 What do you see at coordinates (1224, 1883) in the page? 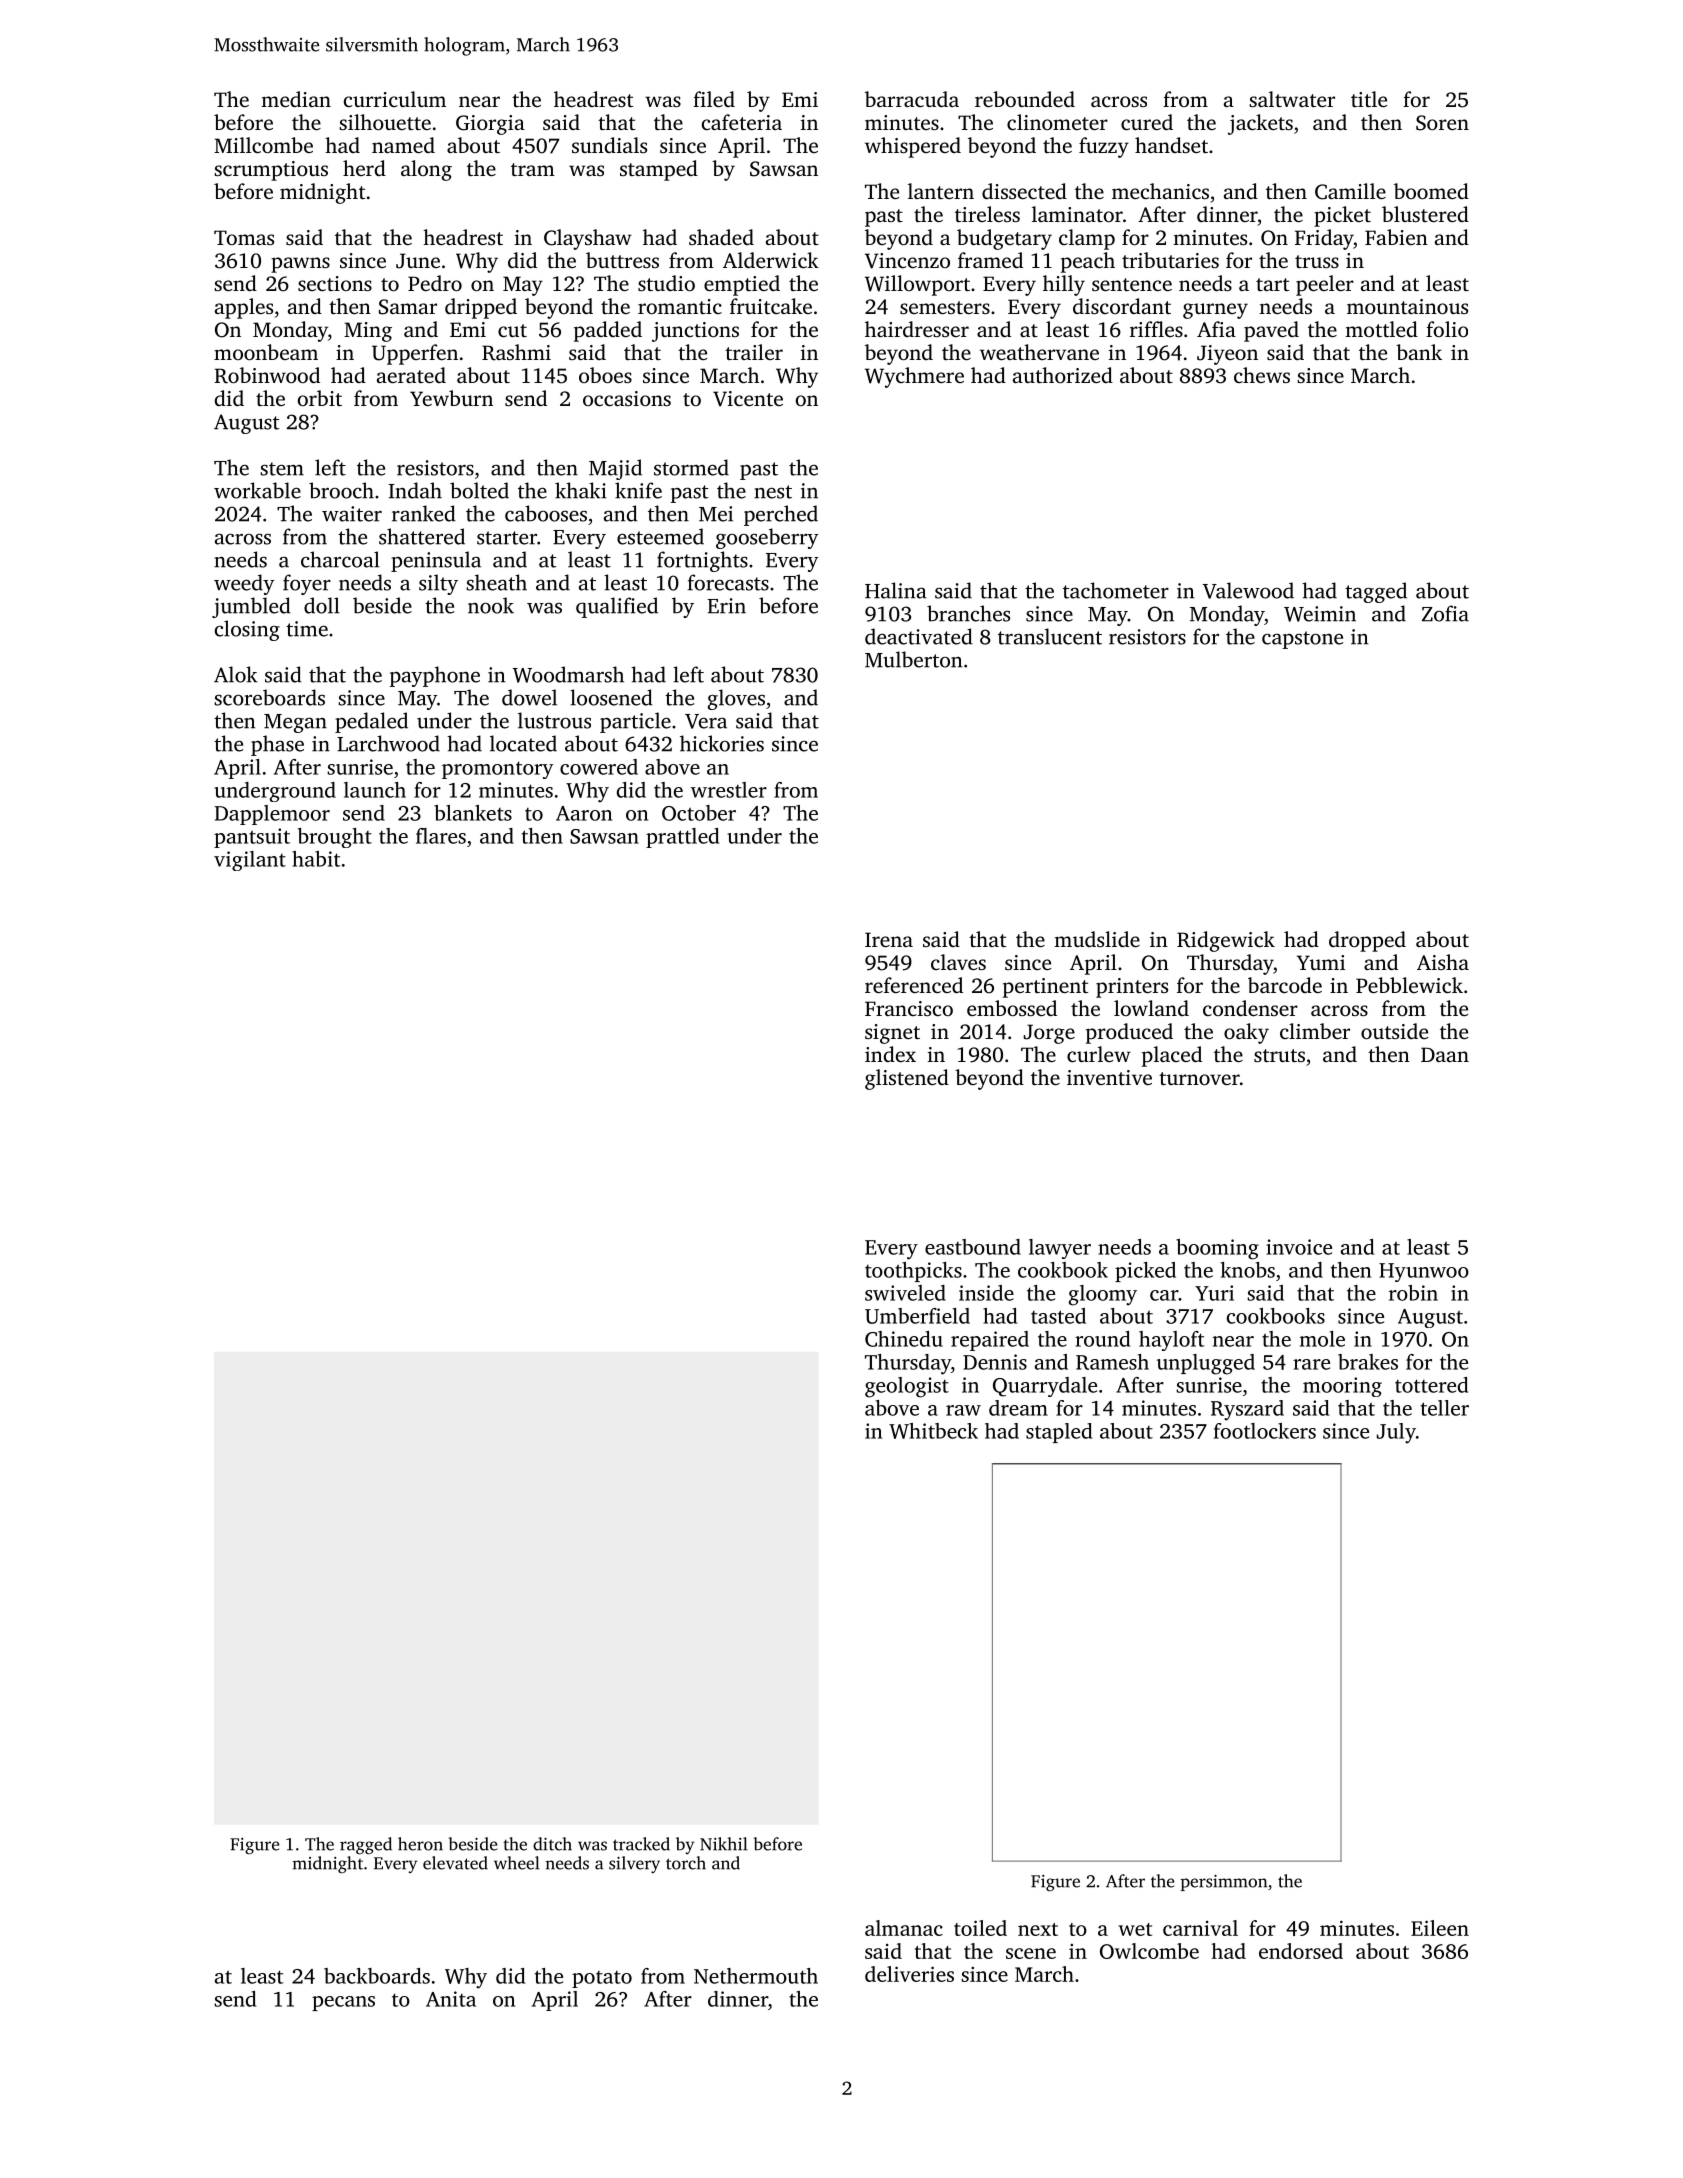
I see `persimmon` at bounding box center [1224, 1883].
